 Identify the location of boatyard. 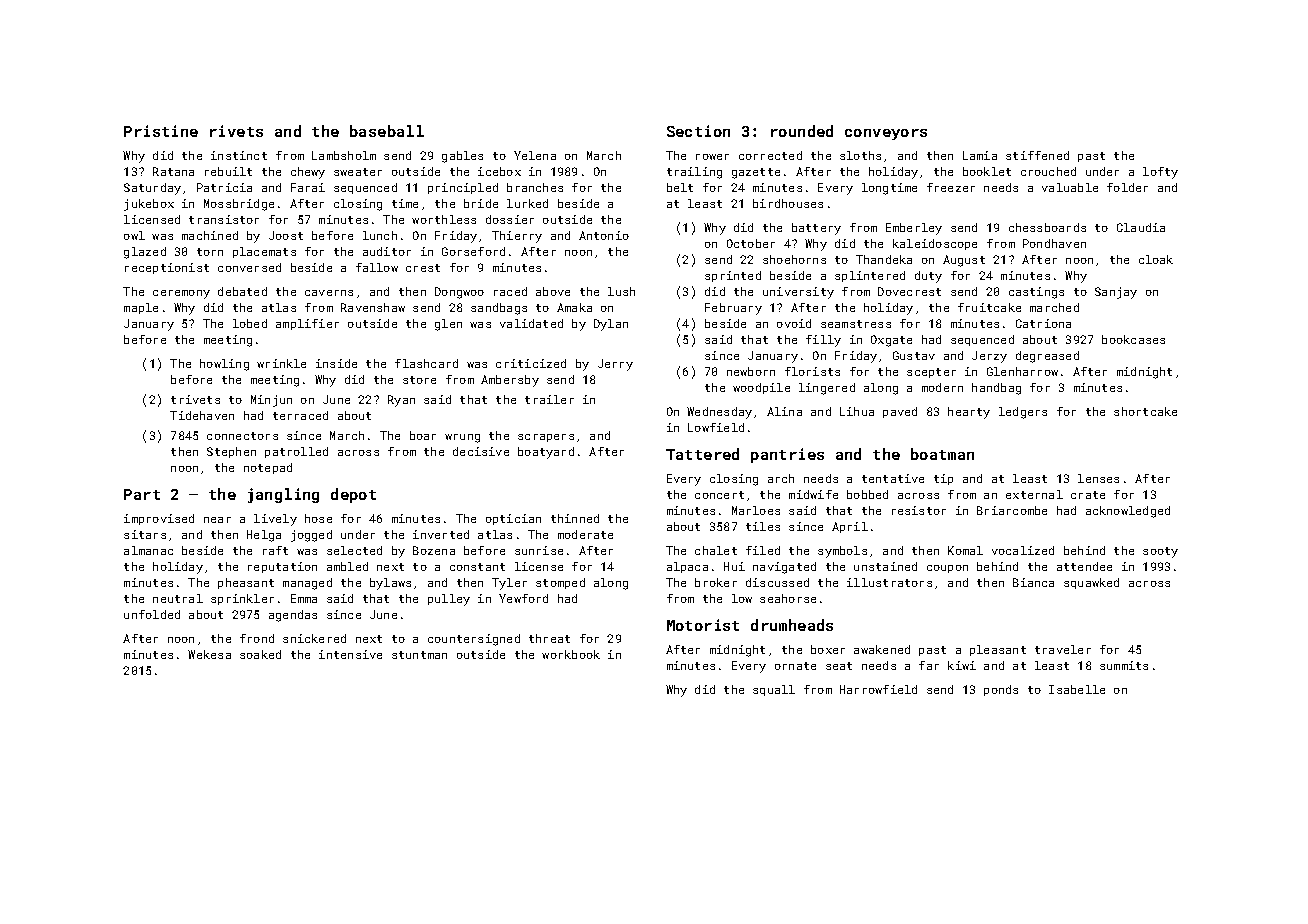
(546, 453).
